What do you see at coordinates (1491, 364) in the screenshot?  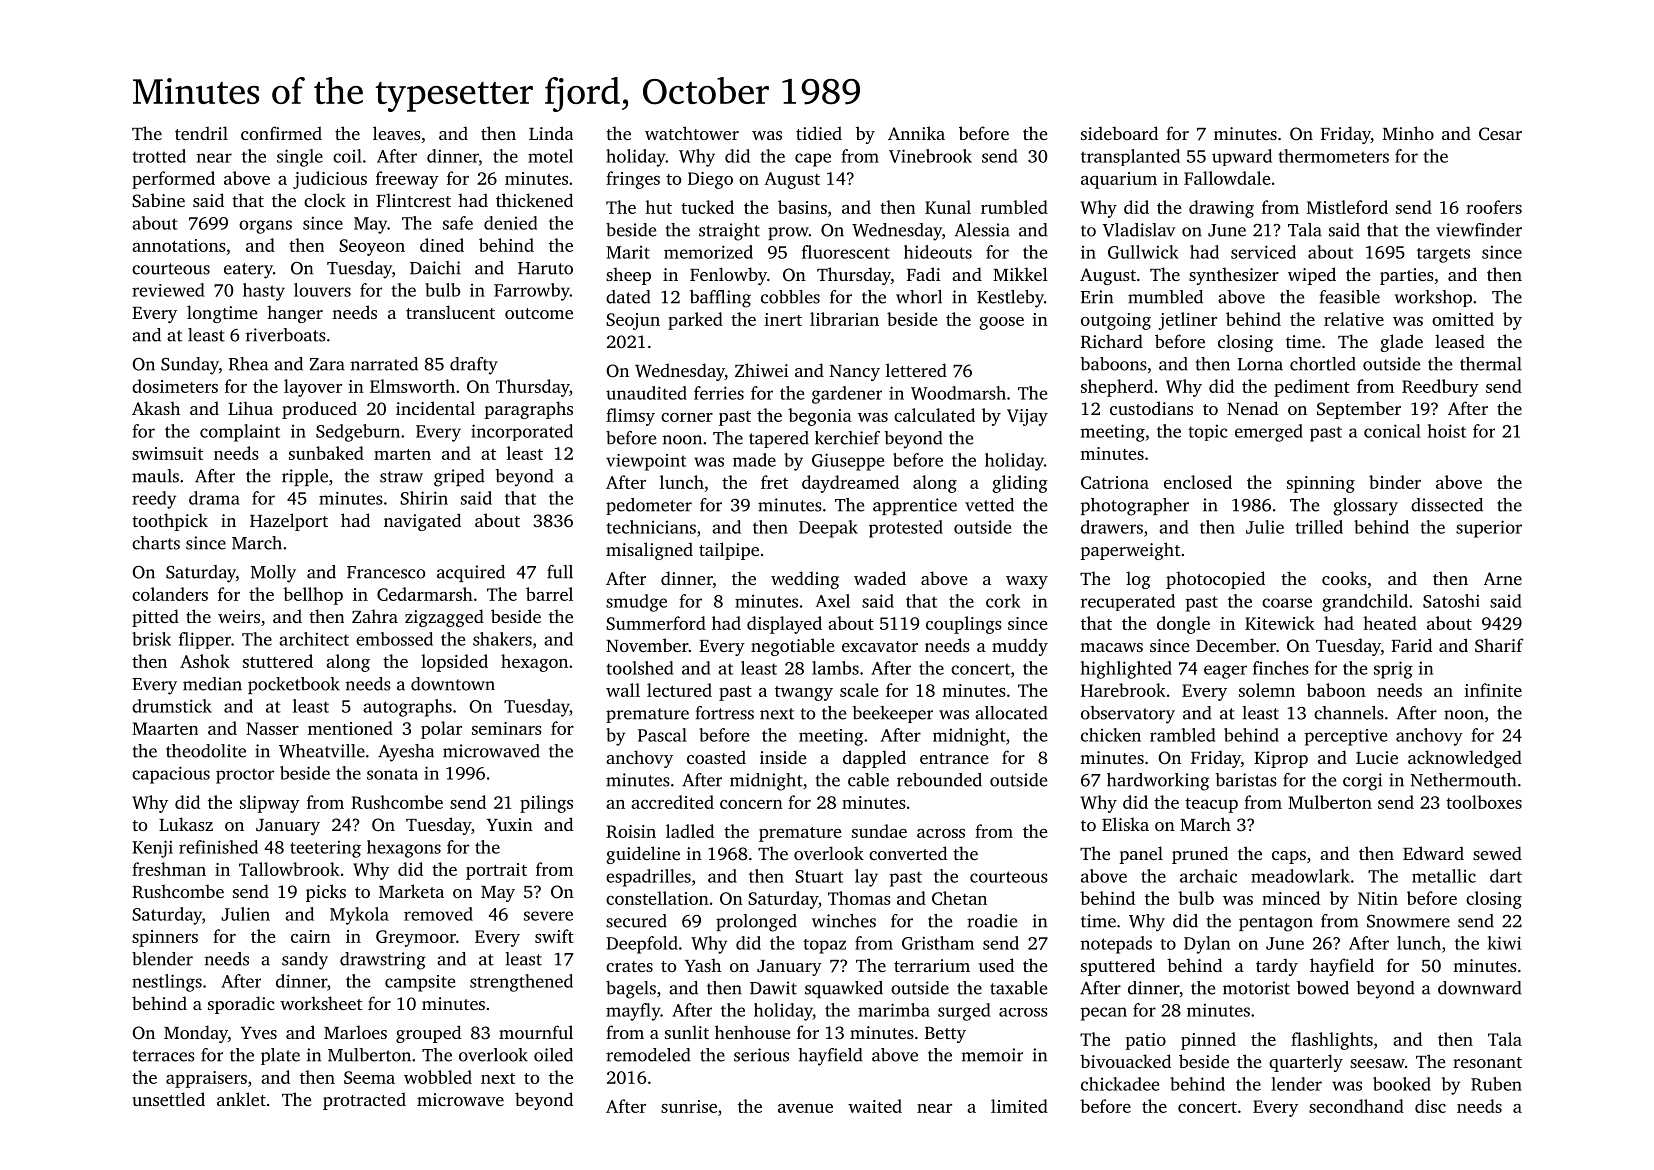 I see `thermal` at bounding box center [1491, 364].
